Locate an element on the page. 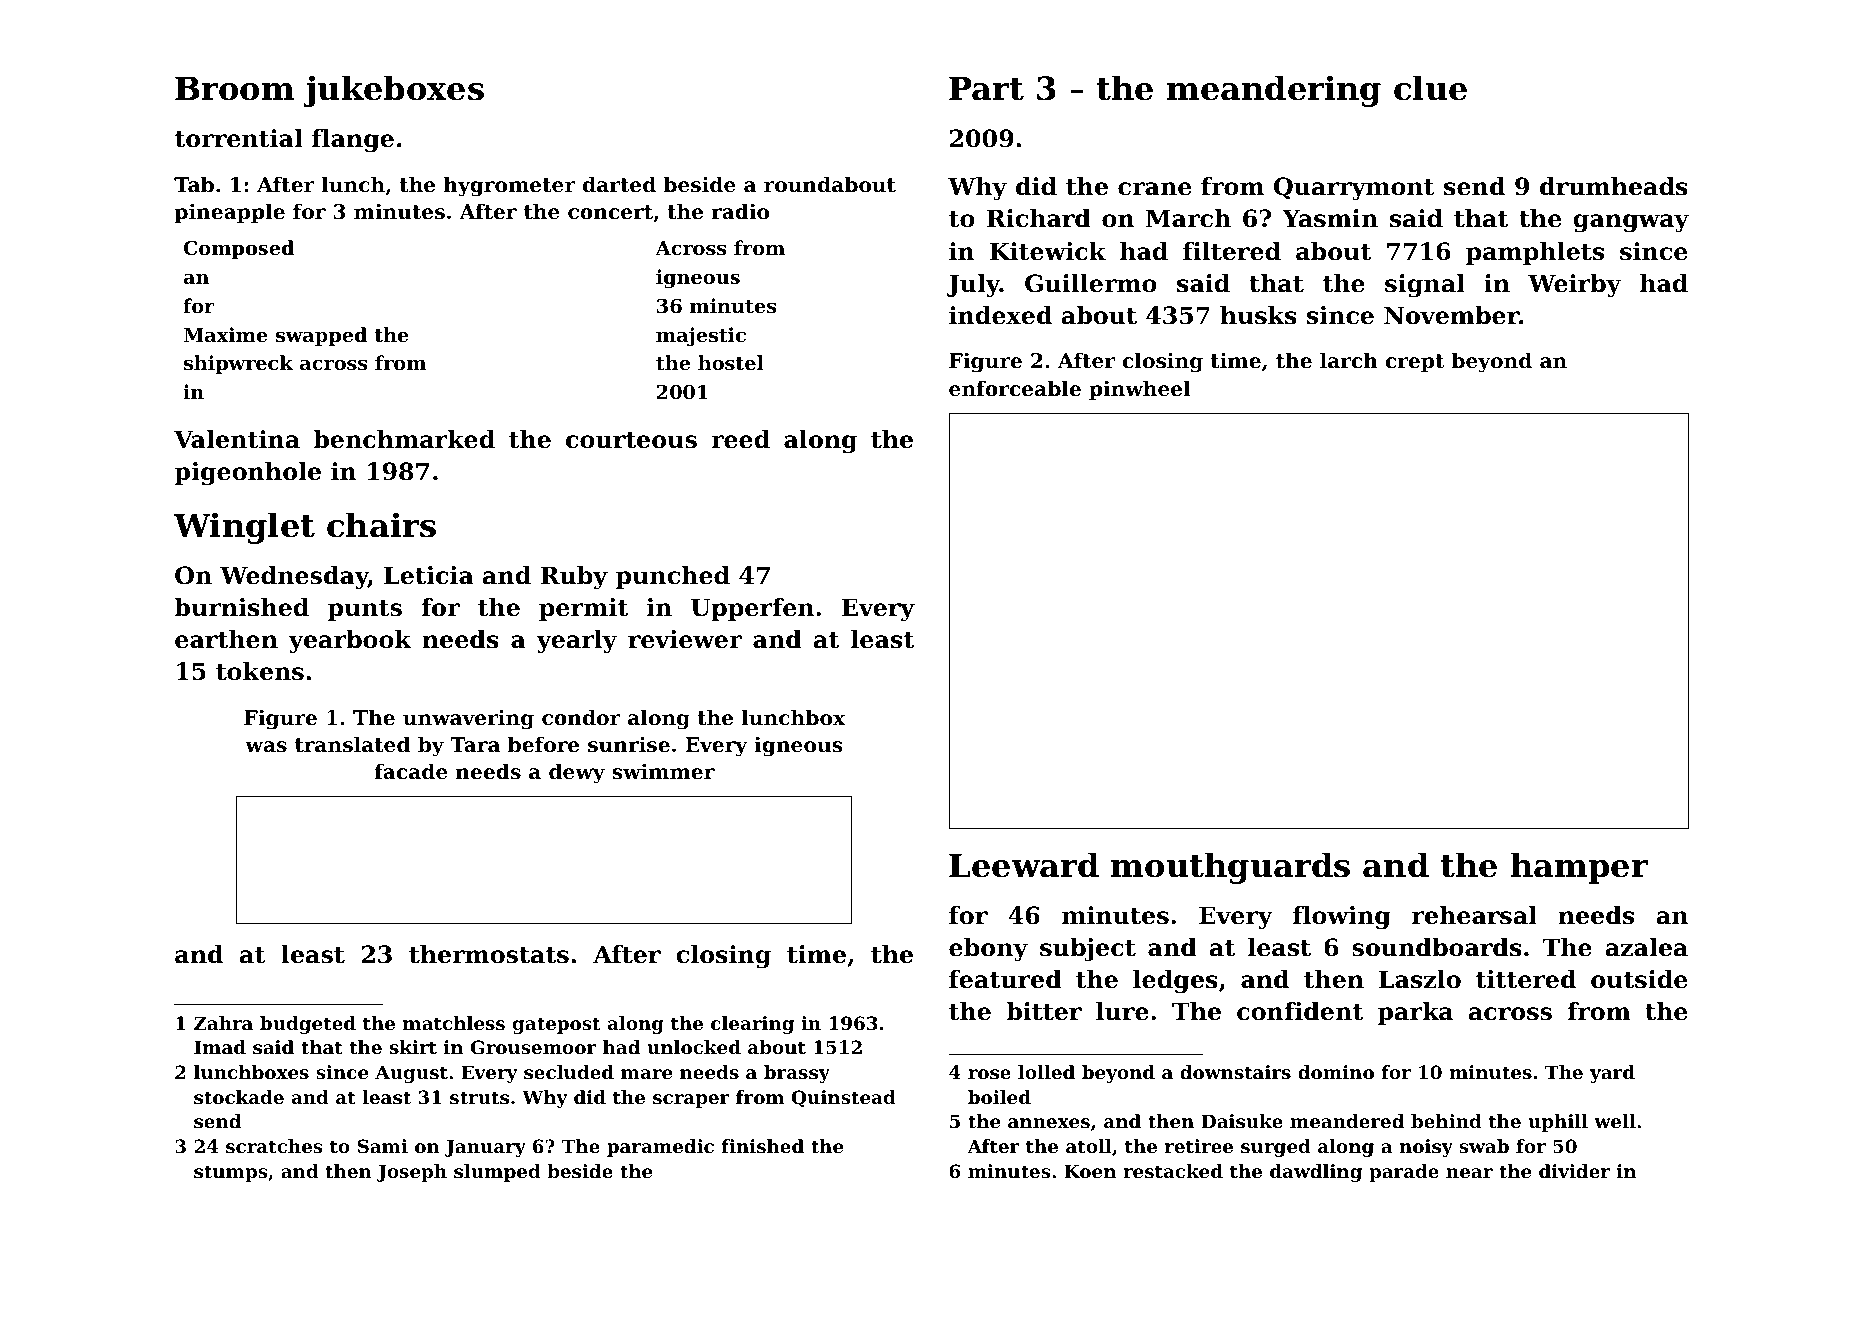  Koen is located at coordinates (1090, 1171).
